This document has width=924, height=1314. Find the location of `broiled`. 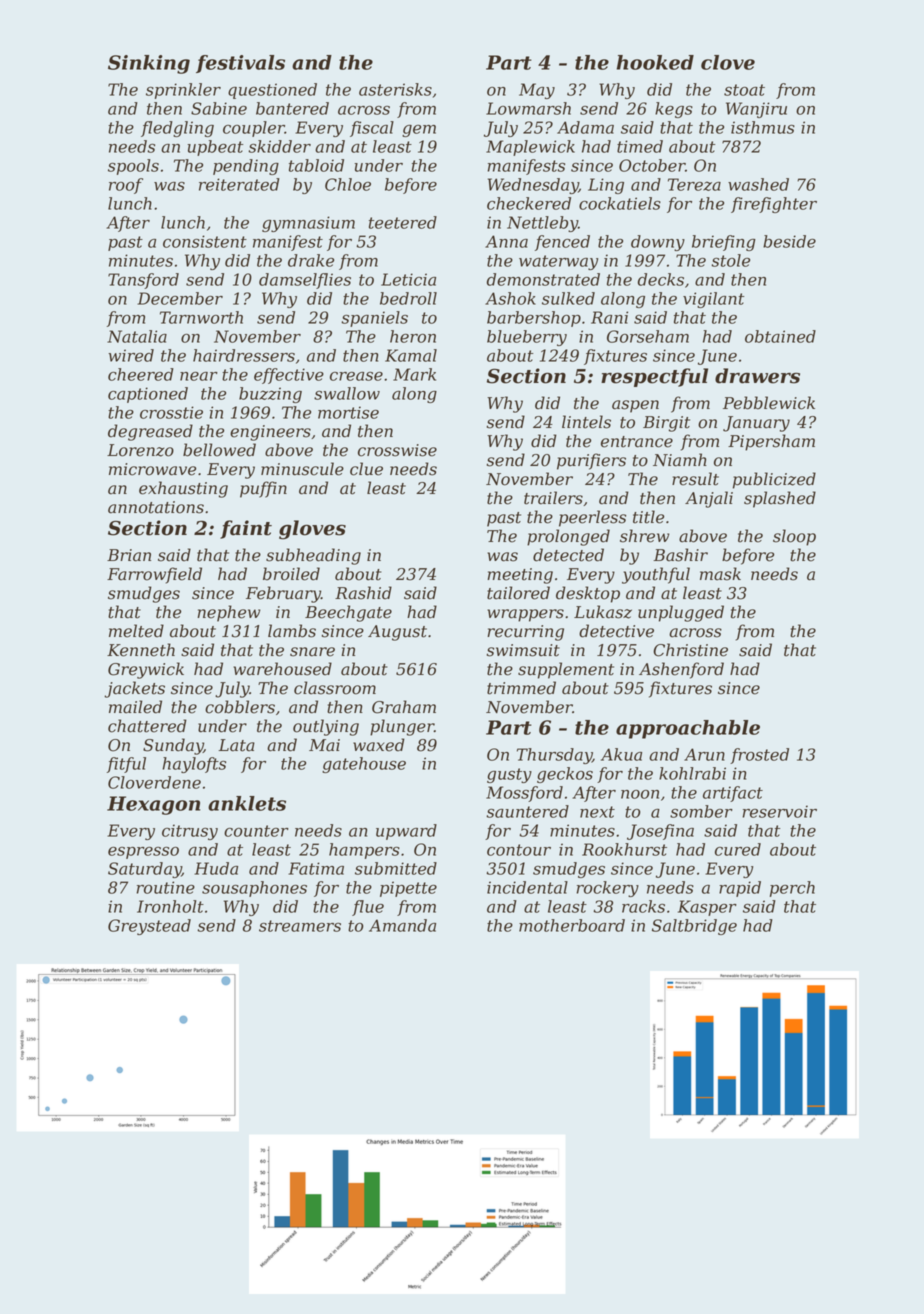

broiled is located at coordinates (291, 574).
